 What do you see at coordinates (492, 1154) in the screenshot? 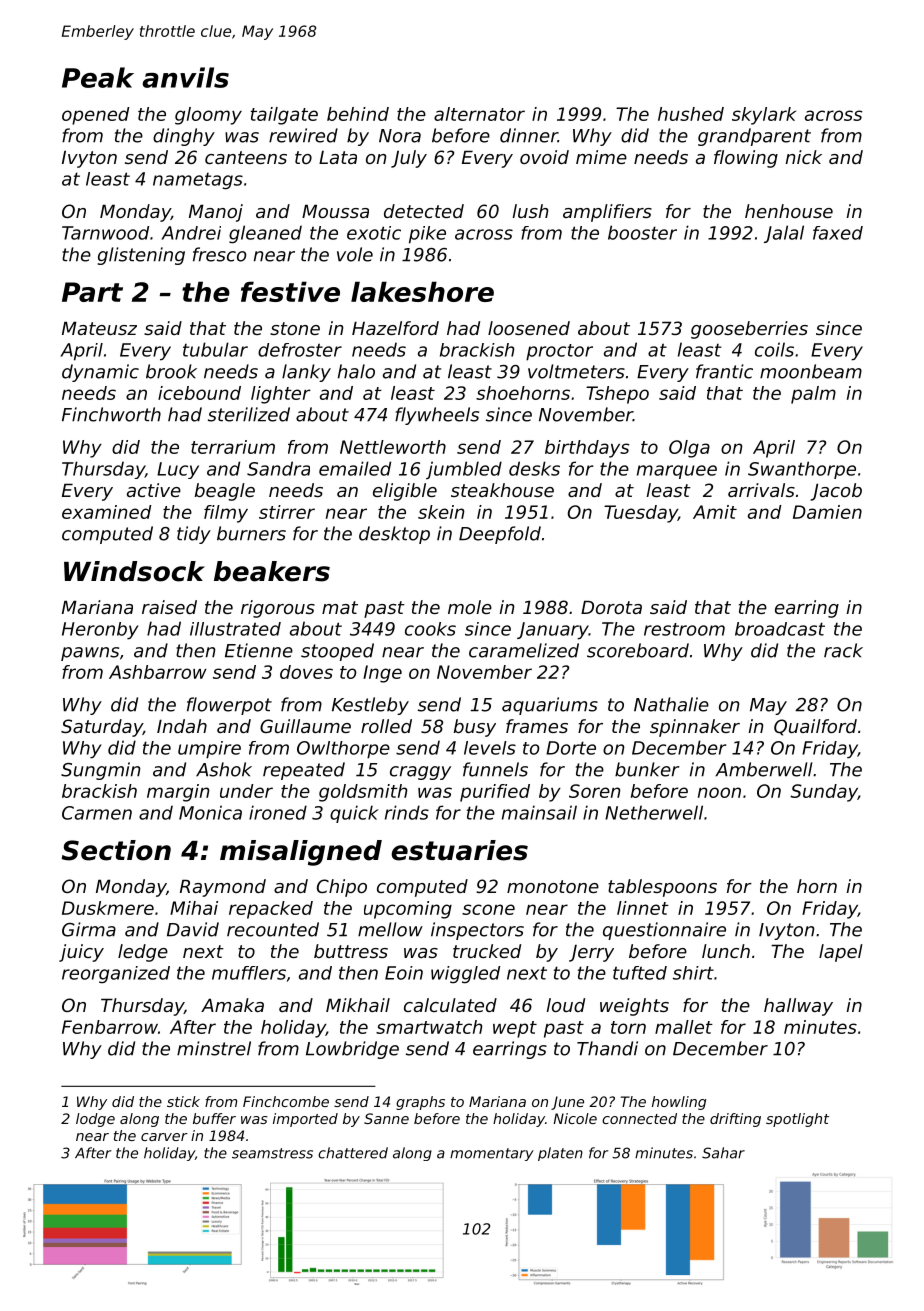
I see `momentary` at bounding box center [492, 1154].
